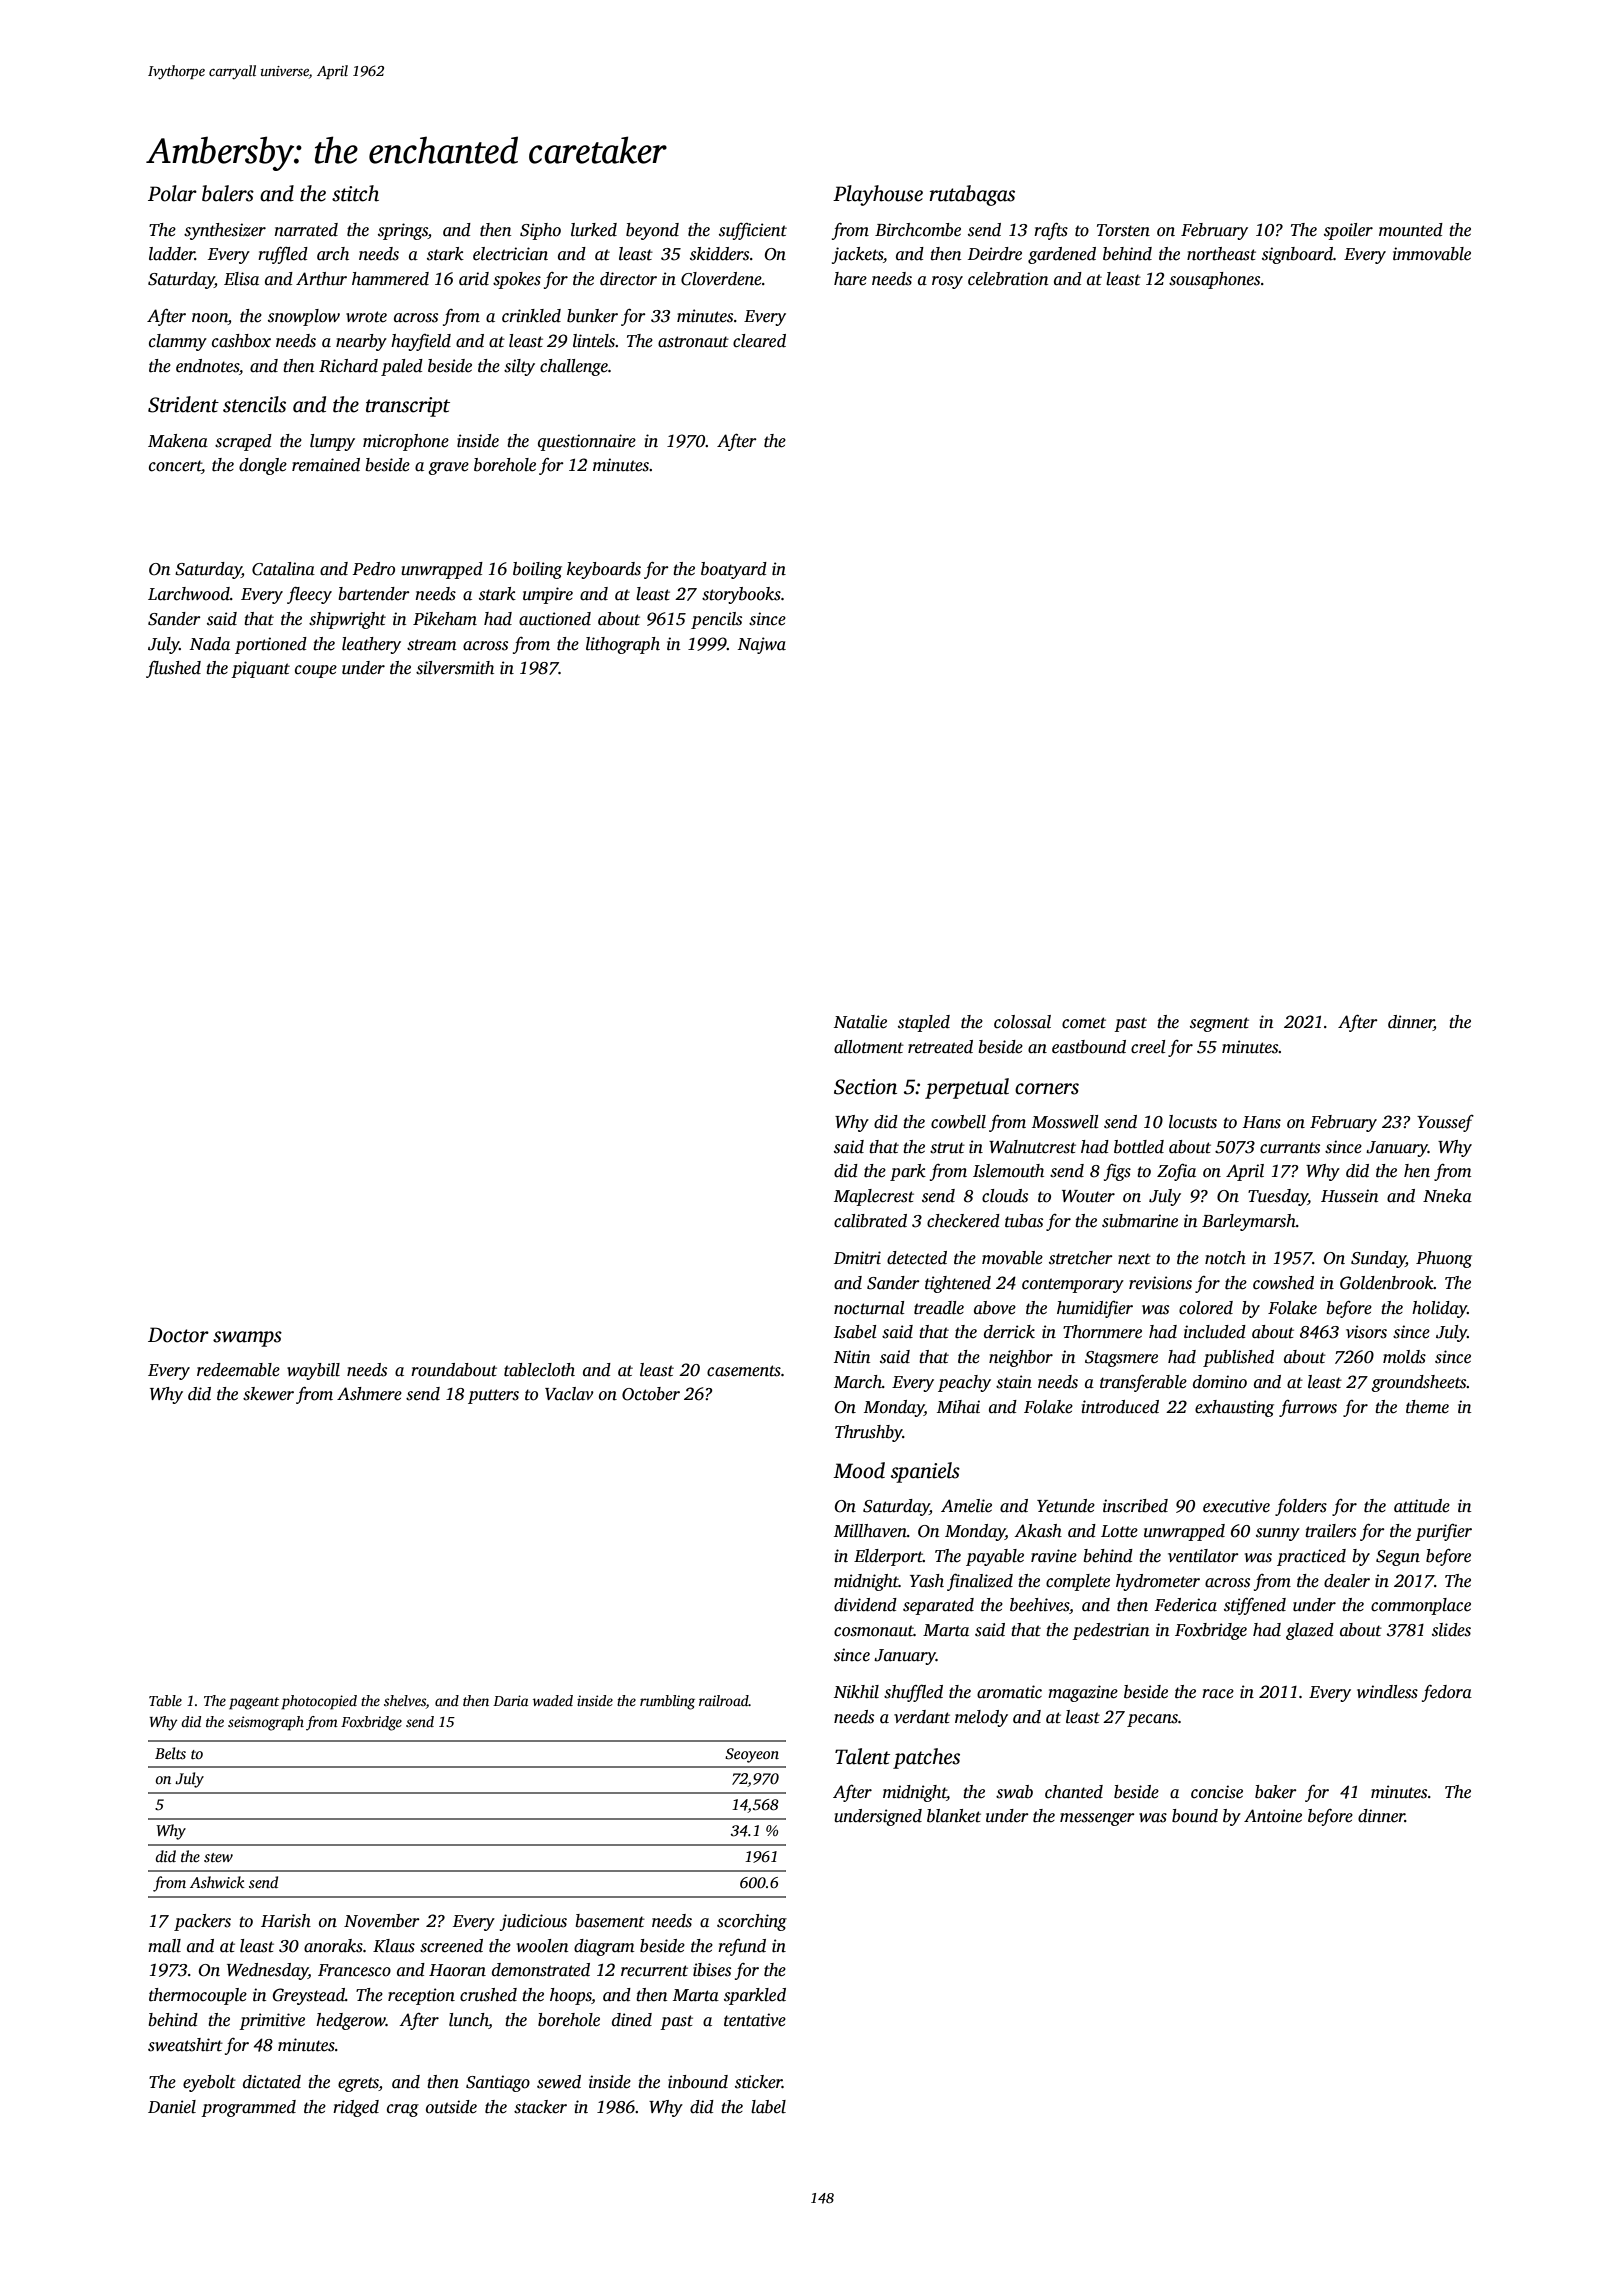 The width and height of the screenshot is (1620, 2292). What do you see at coordinates (1419, 1383) in the screenshot?
I see `groundsheets` at bounding box center [1419, 1383].
